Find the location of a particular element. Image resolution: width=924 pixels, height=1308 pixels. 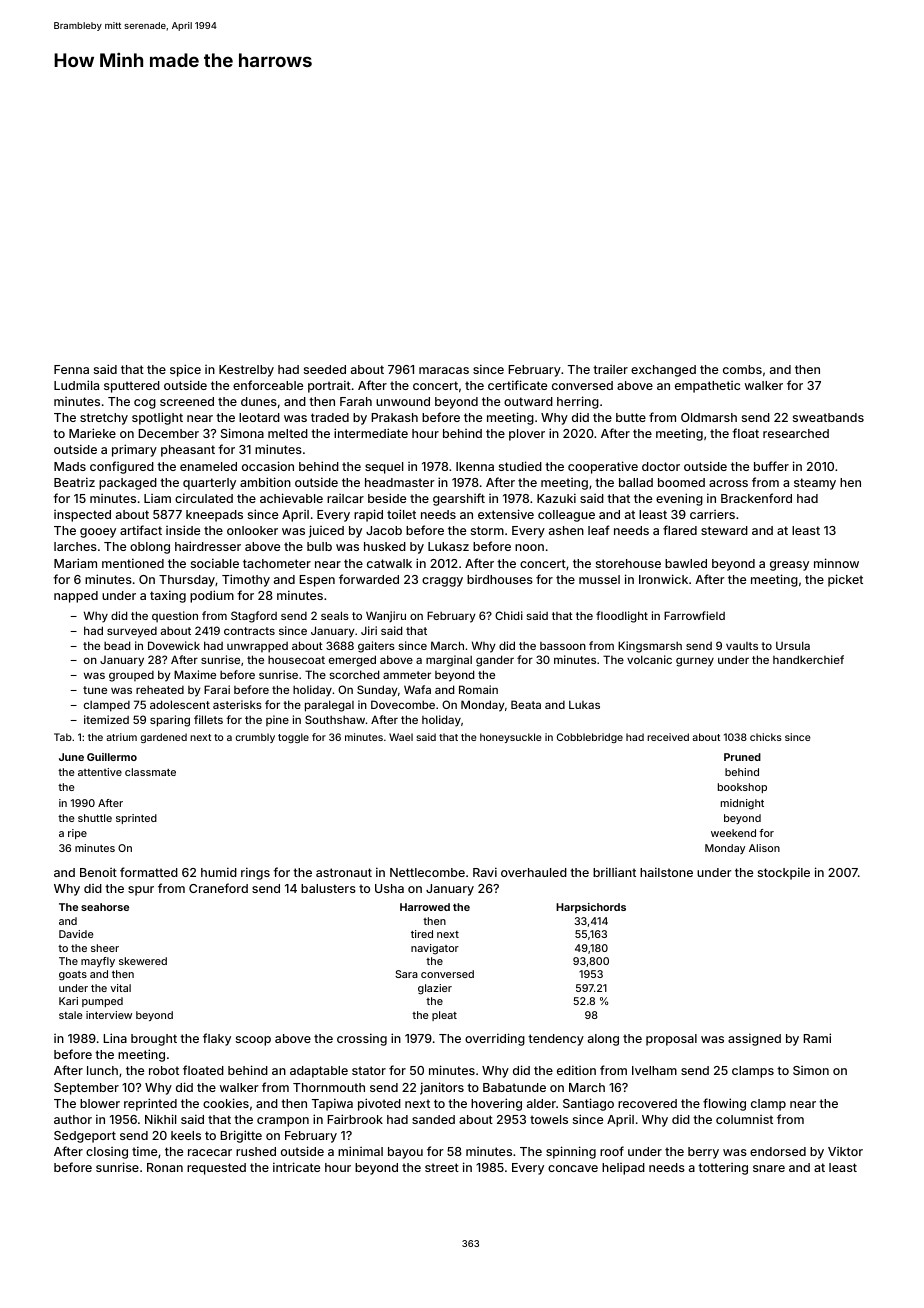

classmate is located at coordinates (150, 772).
